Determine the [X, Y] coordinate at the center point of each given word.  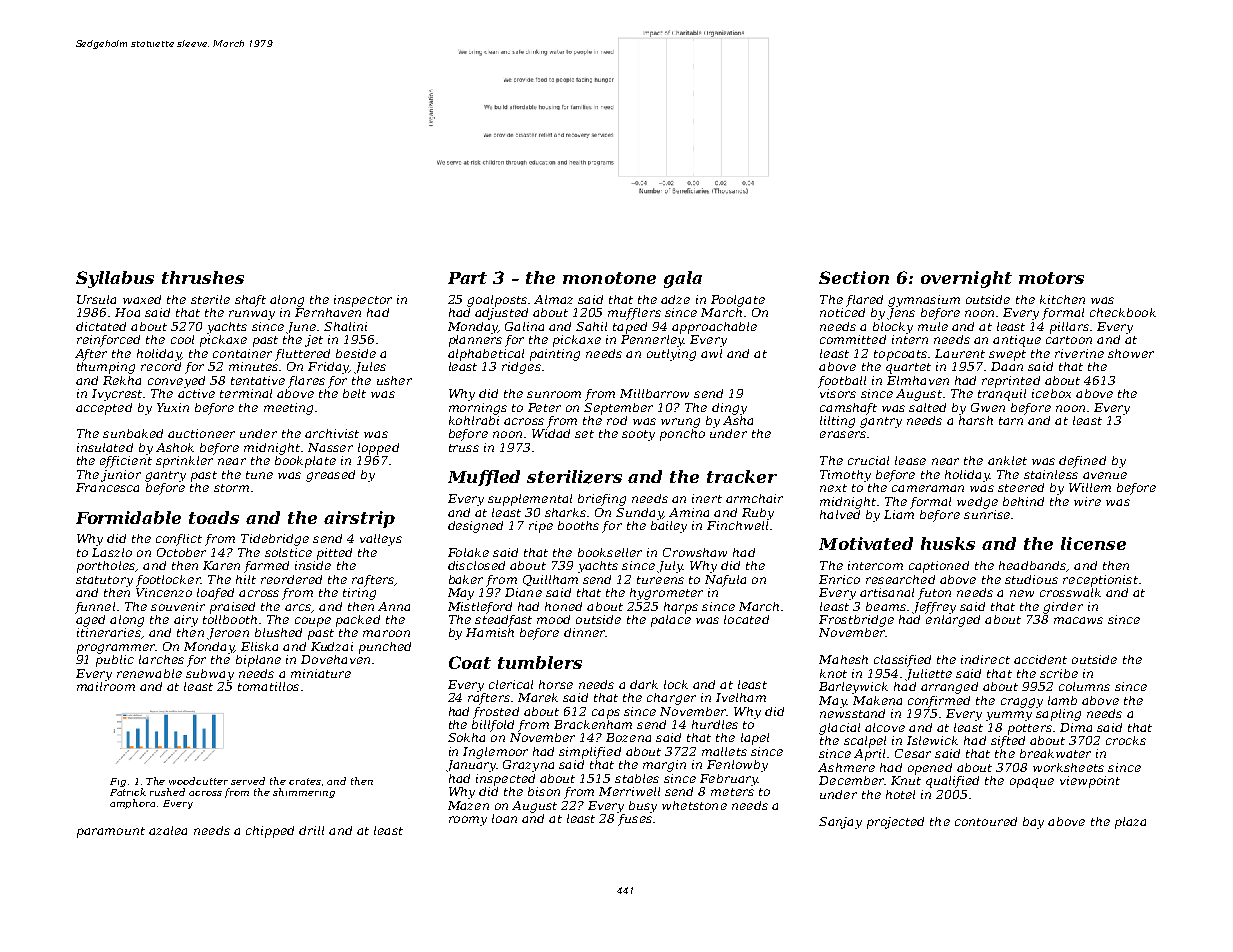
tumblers [540, 662]
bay [1033, 823]
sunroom [554, 394]
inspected [505, 780]
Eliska [259, 646]
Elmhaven [918, 380]
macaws [1078, 620]
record [161, 366]
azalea [168, 830]
